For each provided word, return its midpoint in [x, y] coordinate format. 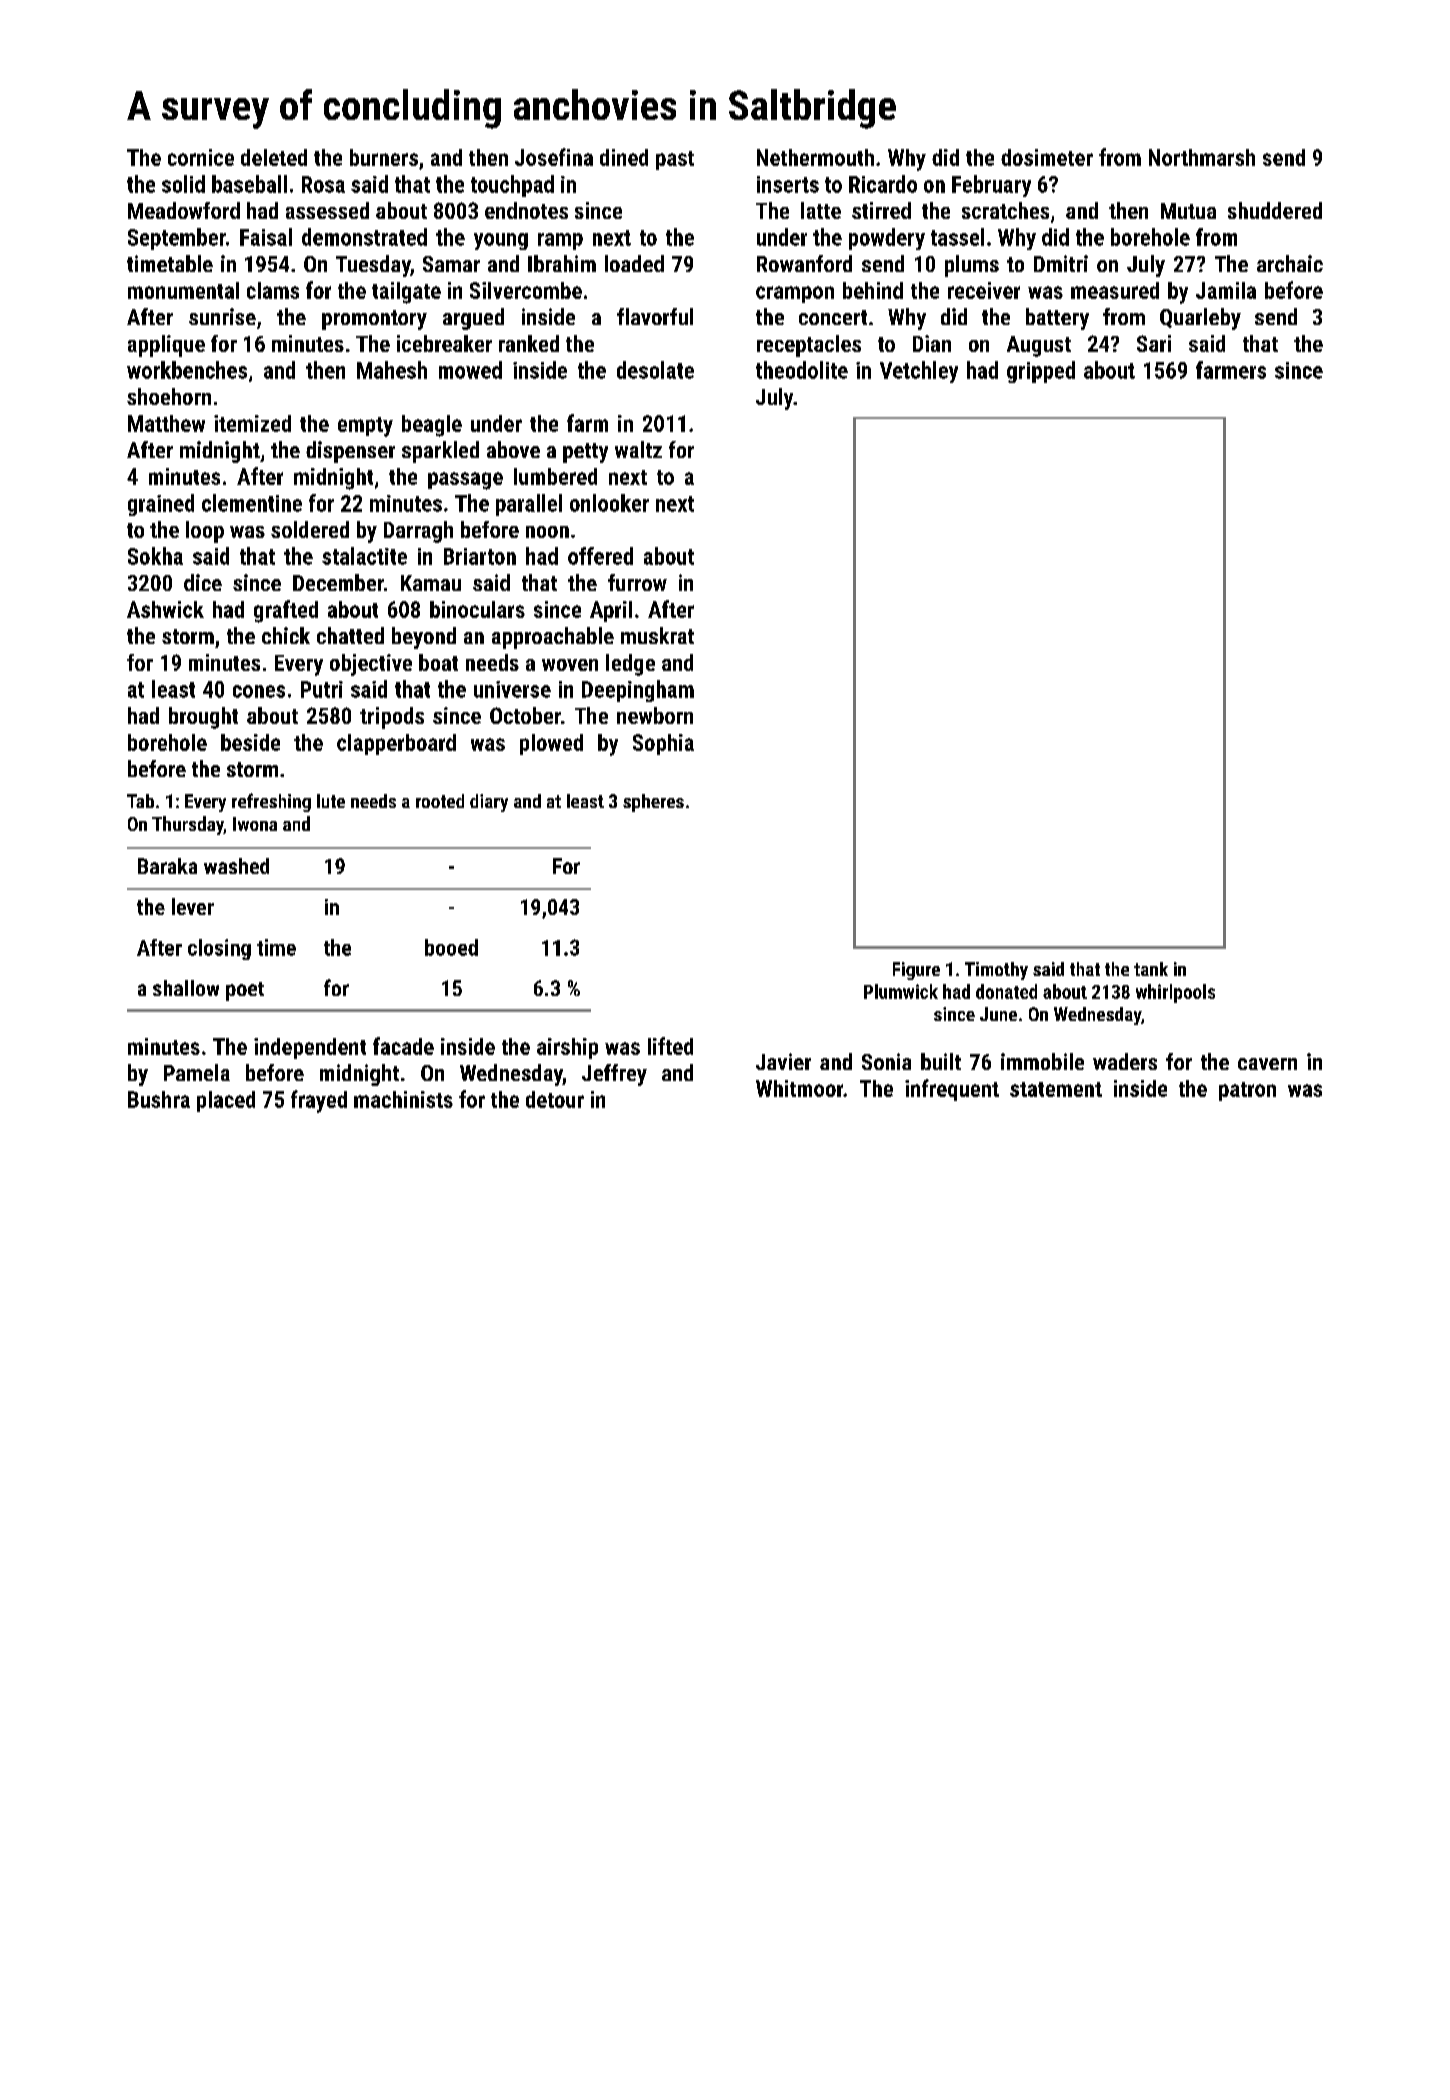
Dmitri [1061, 263]
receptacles [809, 346]
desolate [655, 370]
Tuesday [373, 266]
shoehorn [169, 396]
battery [1057, 319]
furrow [637, 582]
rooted [440, 801]
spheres [653, 803]
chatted [350, 635]
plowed [551, 744]
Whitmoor [799, 1088]
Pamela [197, 1072]
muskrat [657, 635]
